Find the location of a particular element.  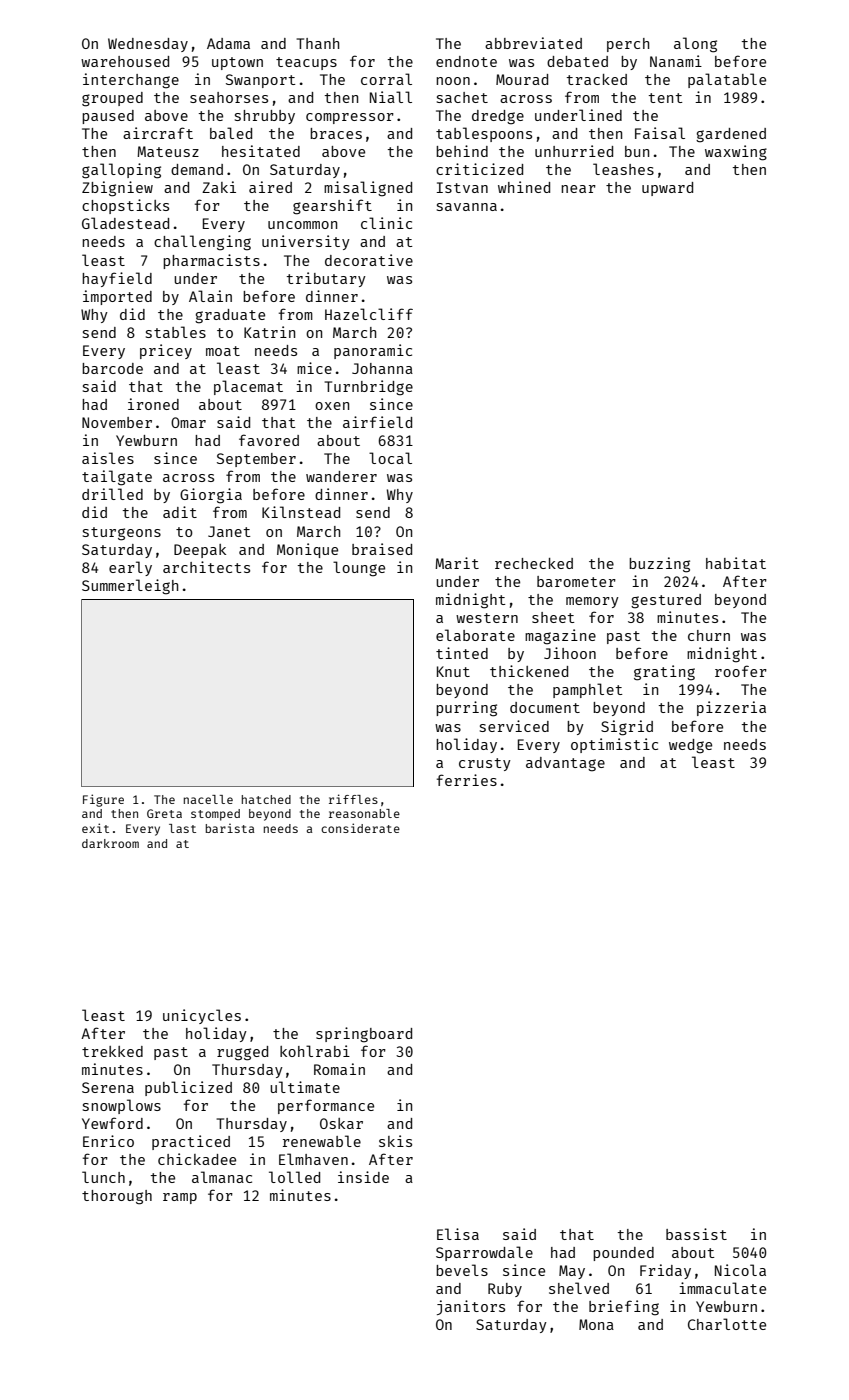

sachet is located at coordinates (462, 97).
